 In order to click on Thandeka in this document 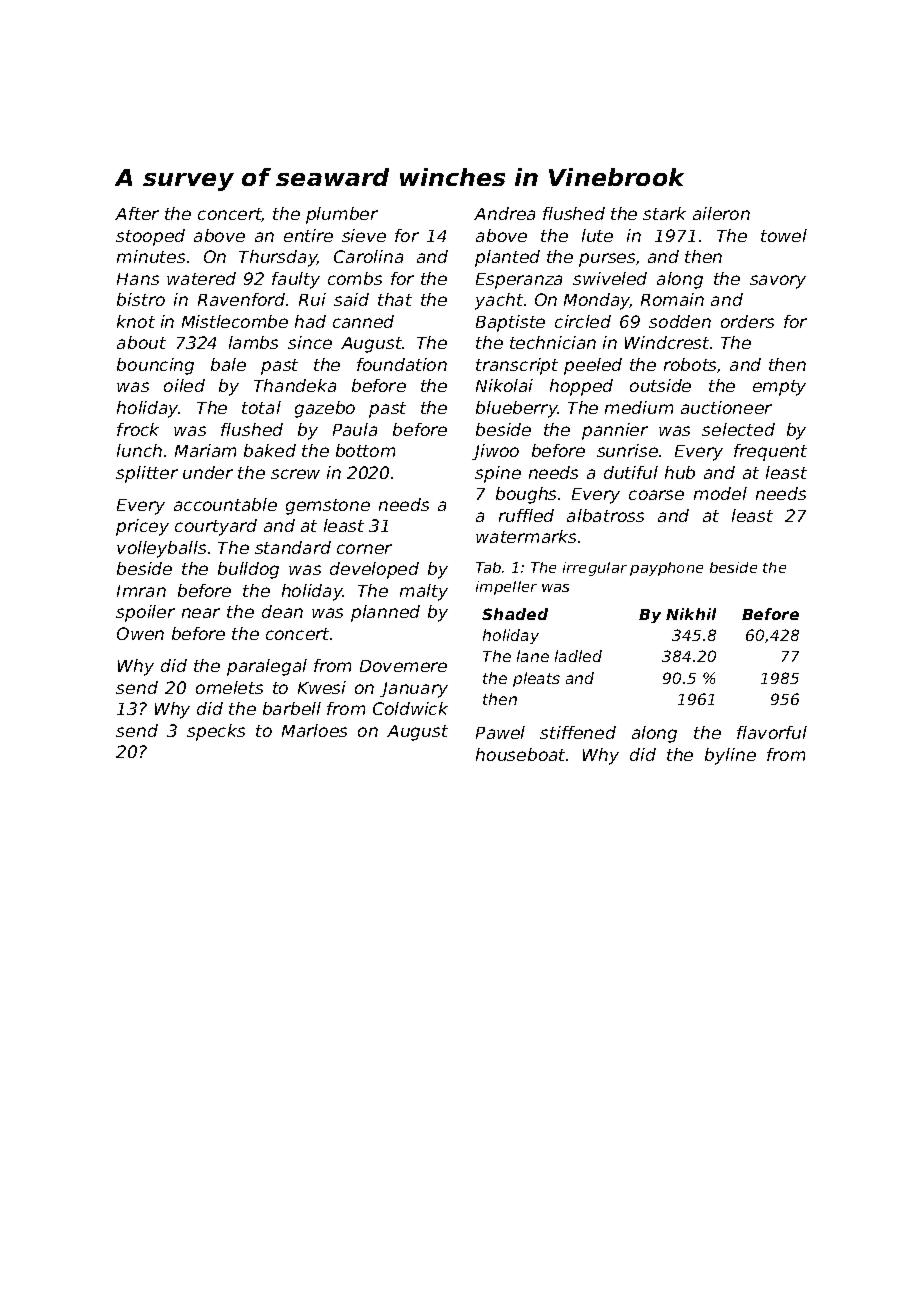, I will do `click(295, 385)`.
